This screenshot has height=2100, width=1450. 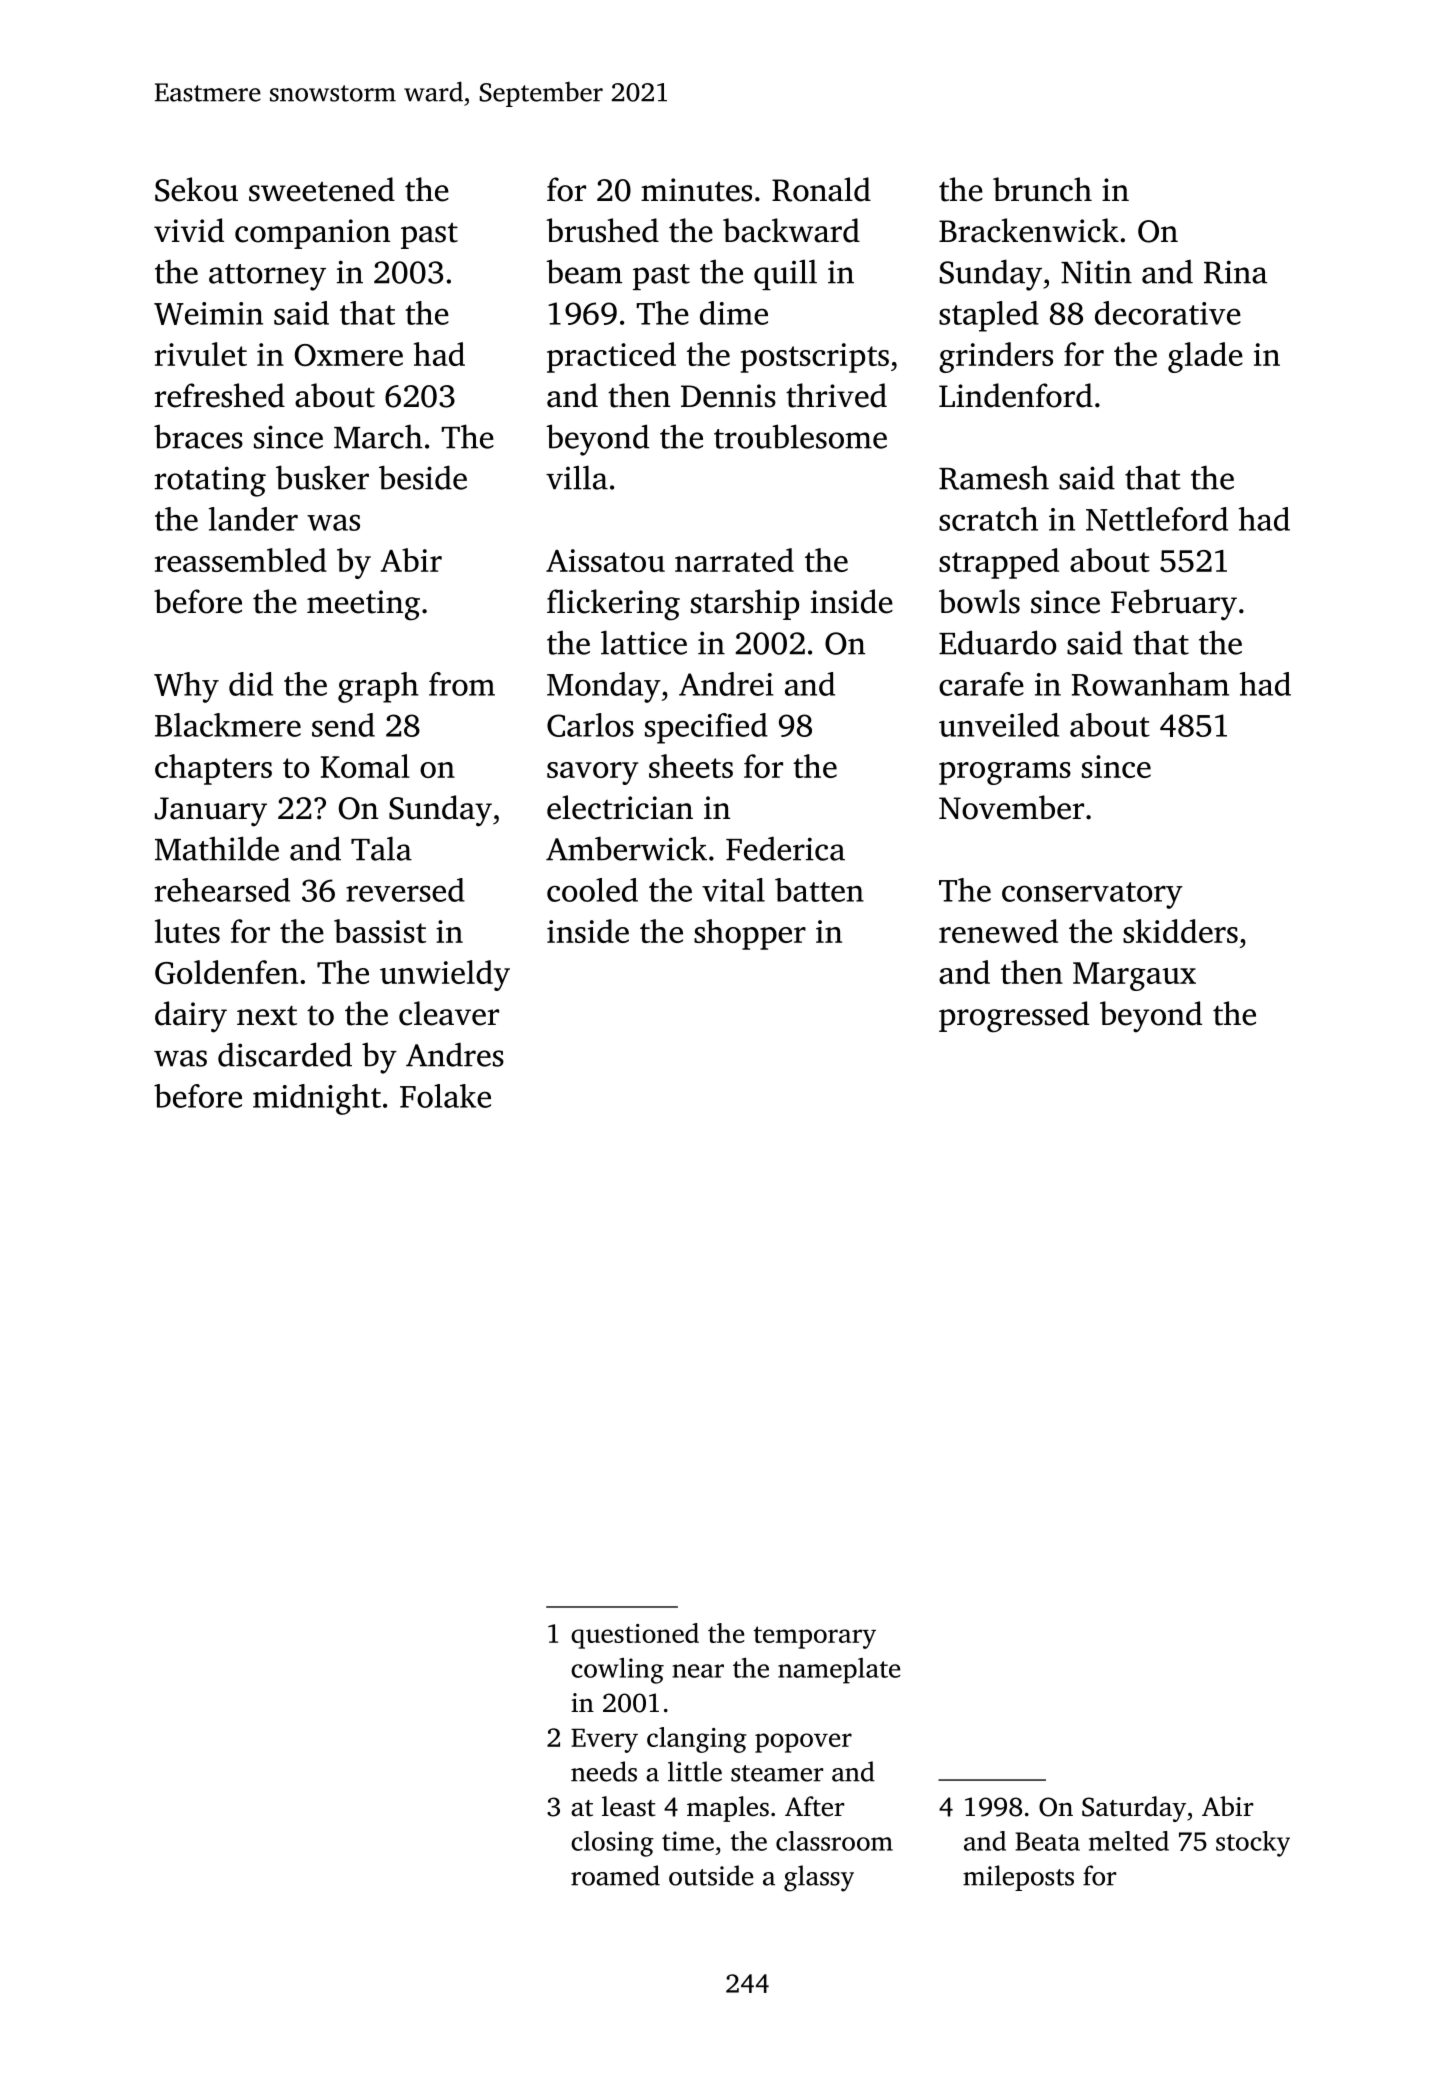 What do you see at coordinates (312, 234) in the screenshot?
I see `companion` at bounding box center [312, 234].
